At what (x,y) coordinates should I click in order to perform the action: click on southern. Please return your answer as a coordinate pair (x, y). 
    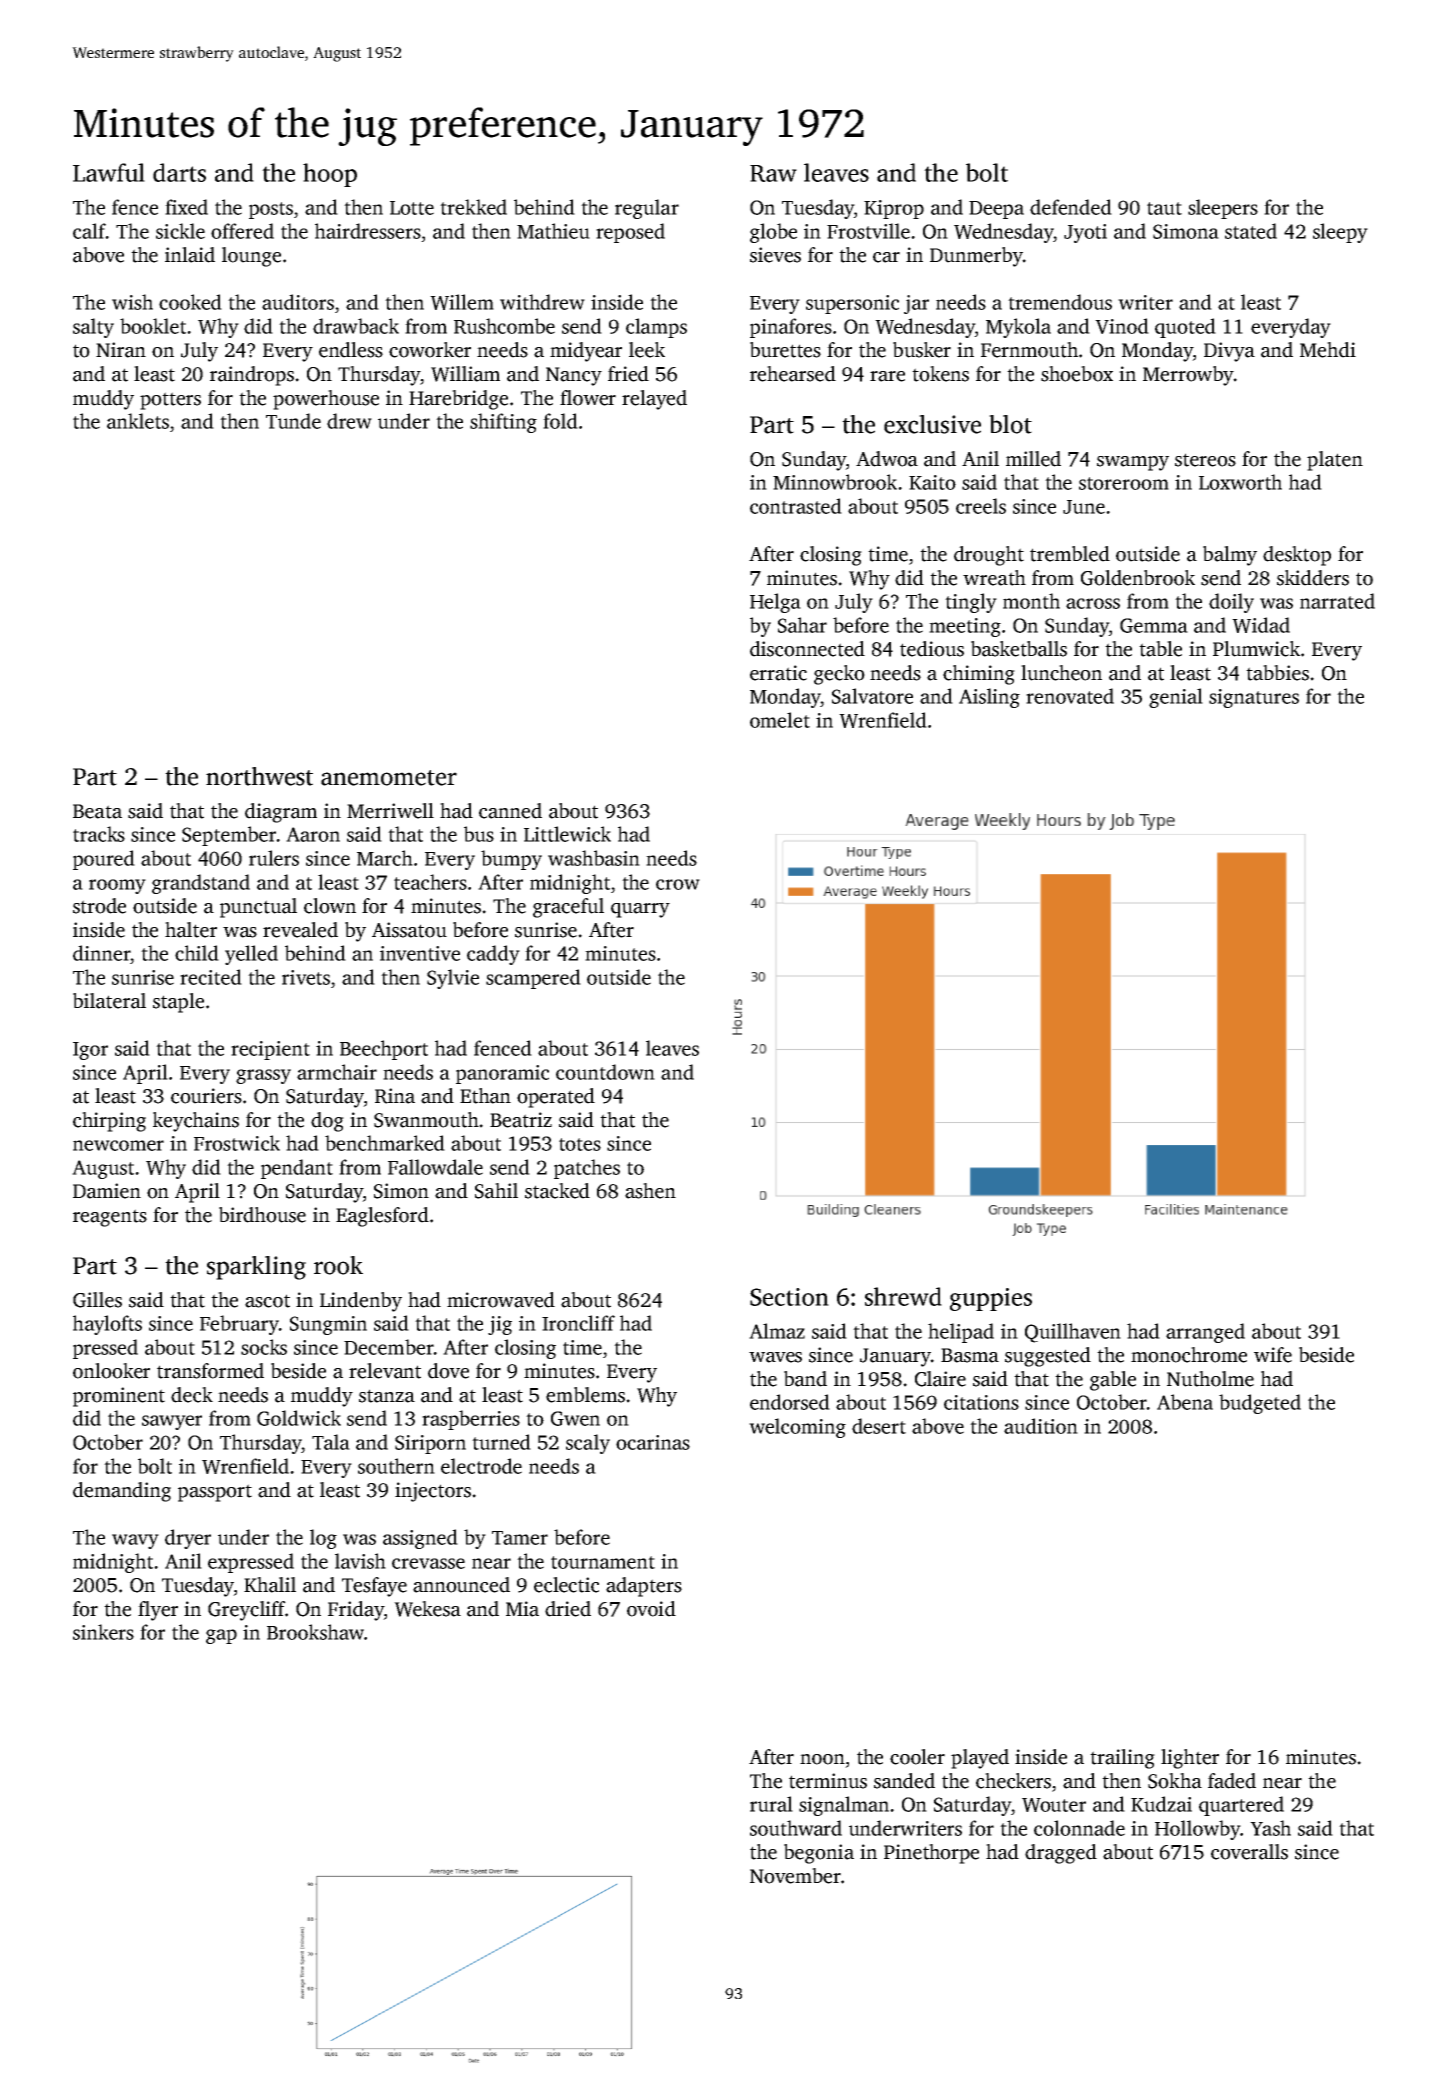
    Looking at the image, I should click on (396, 1466).
